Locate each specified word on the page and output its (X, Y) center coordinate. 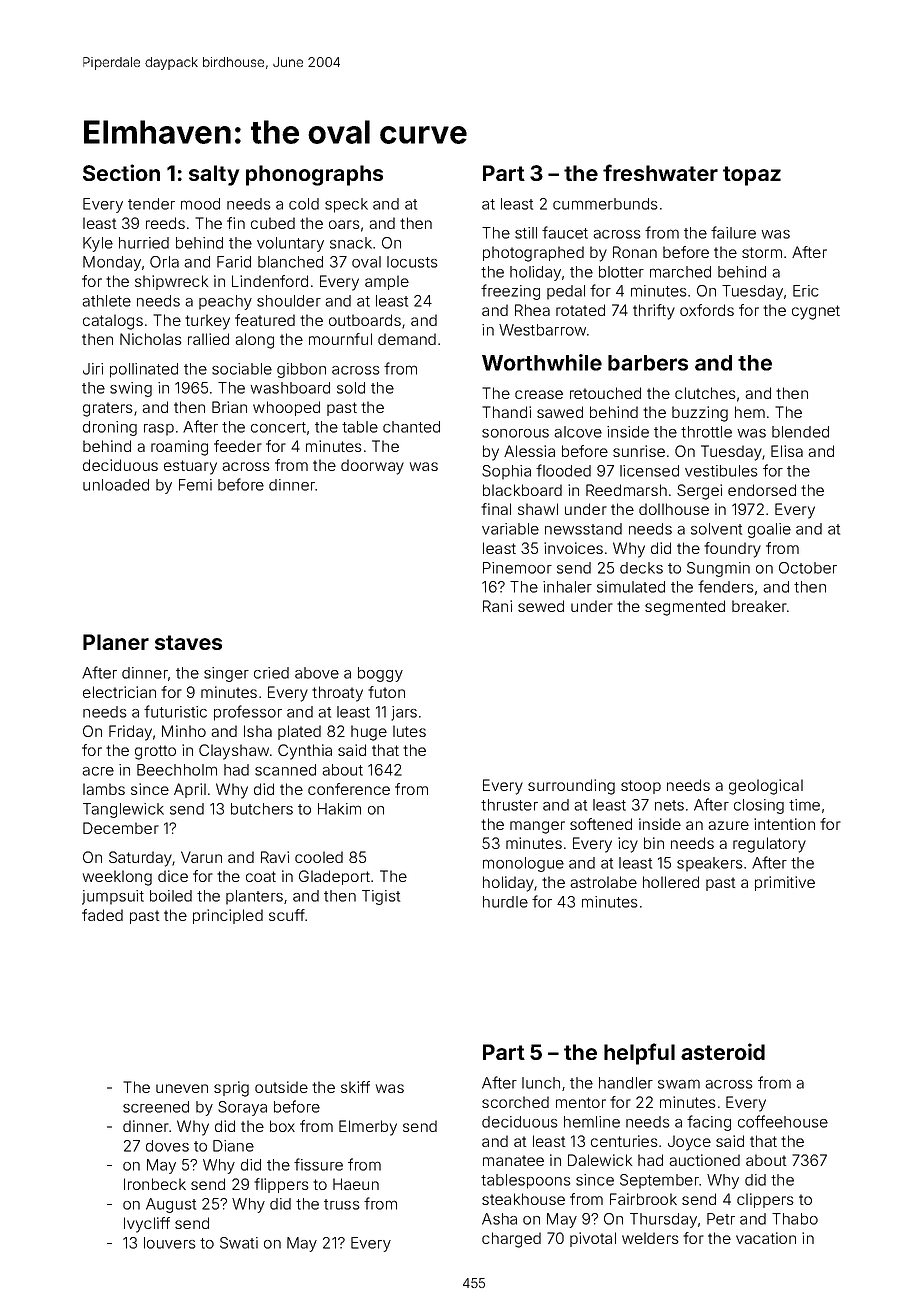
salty (214, 175)
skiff (355, 1087)
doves (167, 1146)
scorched (515, 1102)
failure (733, 232)
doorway (372, 467)
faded (102, 915)
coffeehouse (783, 1121)
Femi (195, 485)
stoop (641, 787)
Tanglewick (123, 810)
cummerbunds (605, 204)
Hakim (339, 809)
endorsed (762, 490)
